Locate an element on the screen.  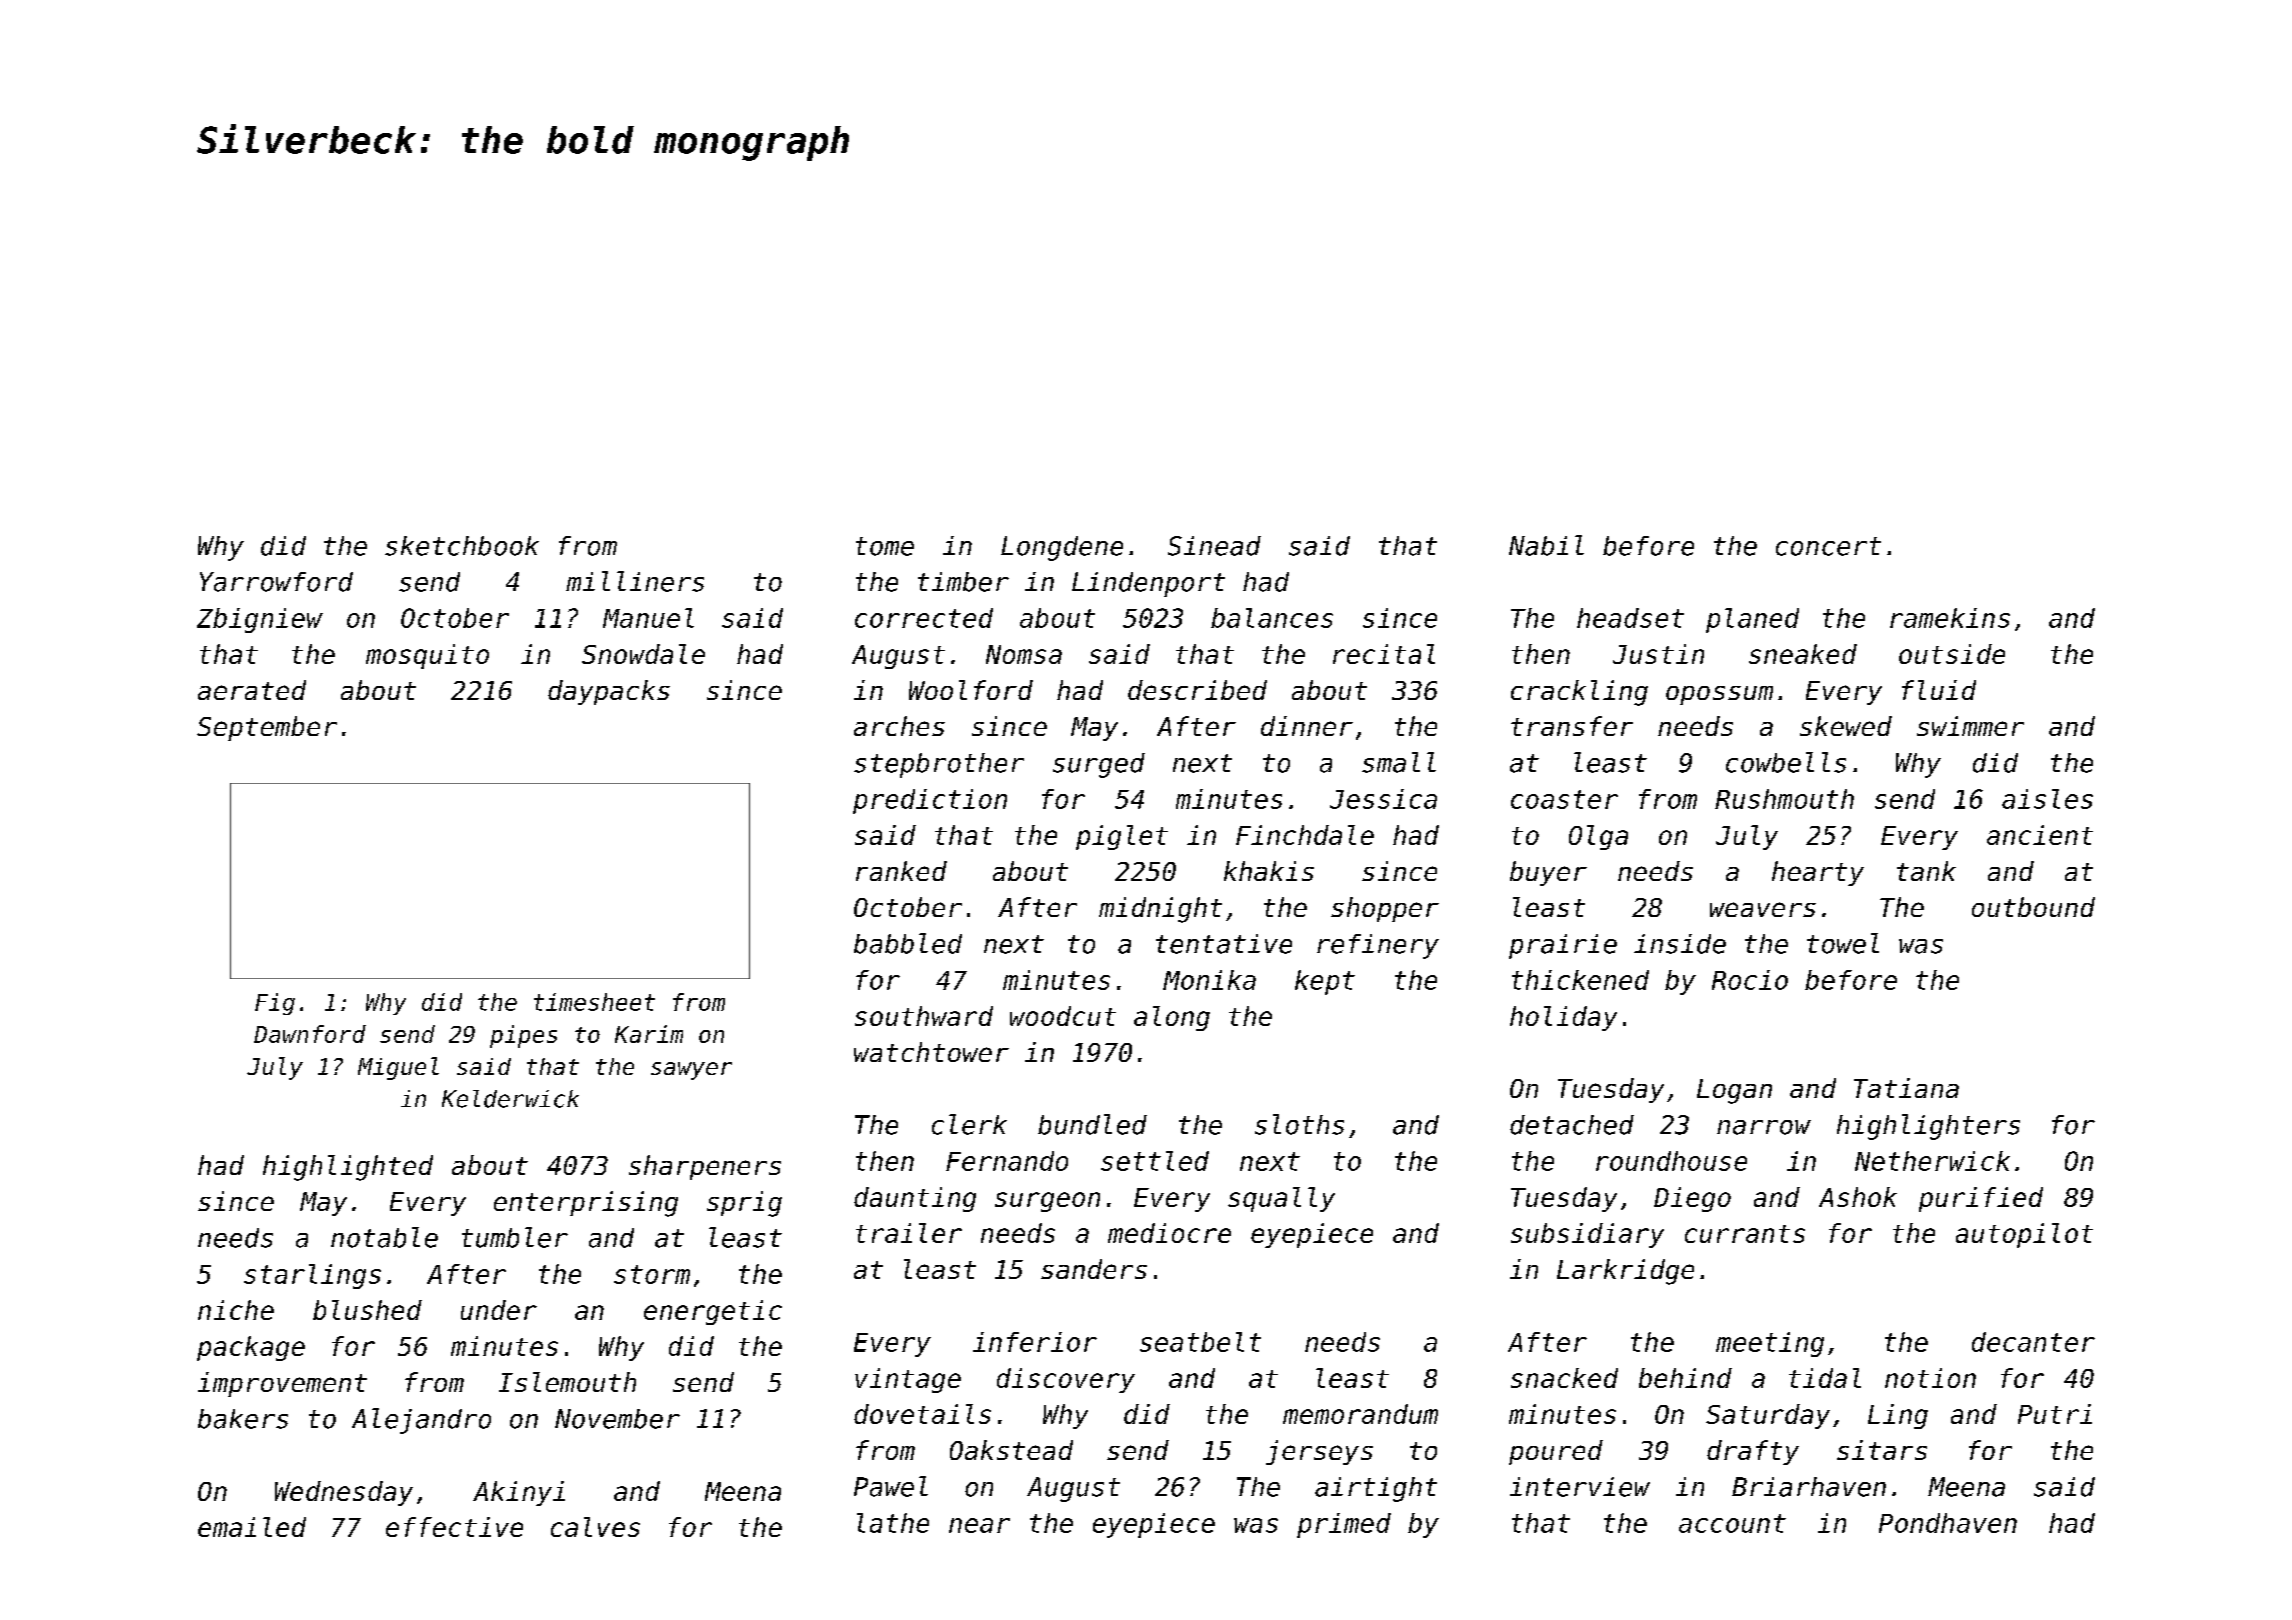
Akinyi is located at coordinates (519, 1493).
